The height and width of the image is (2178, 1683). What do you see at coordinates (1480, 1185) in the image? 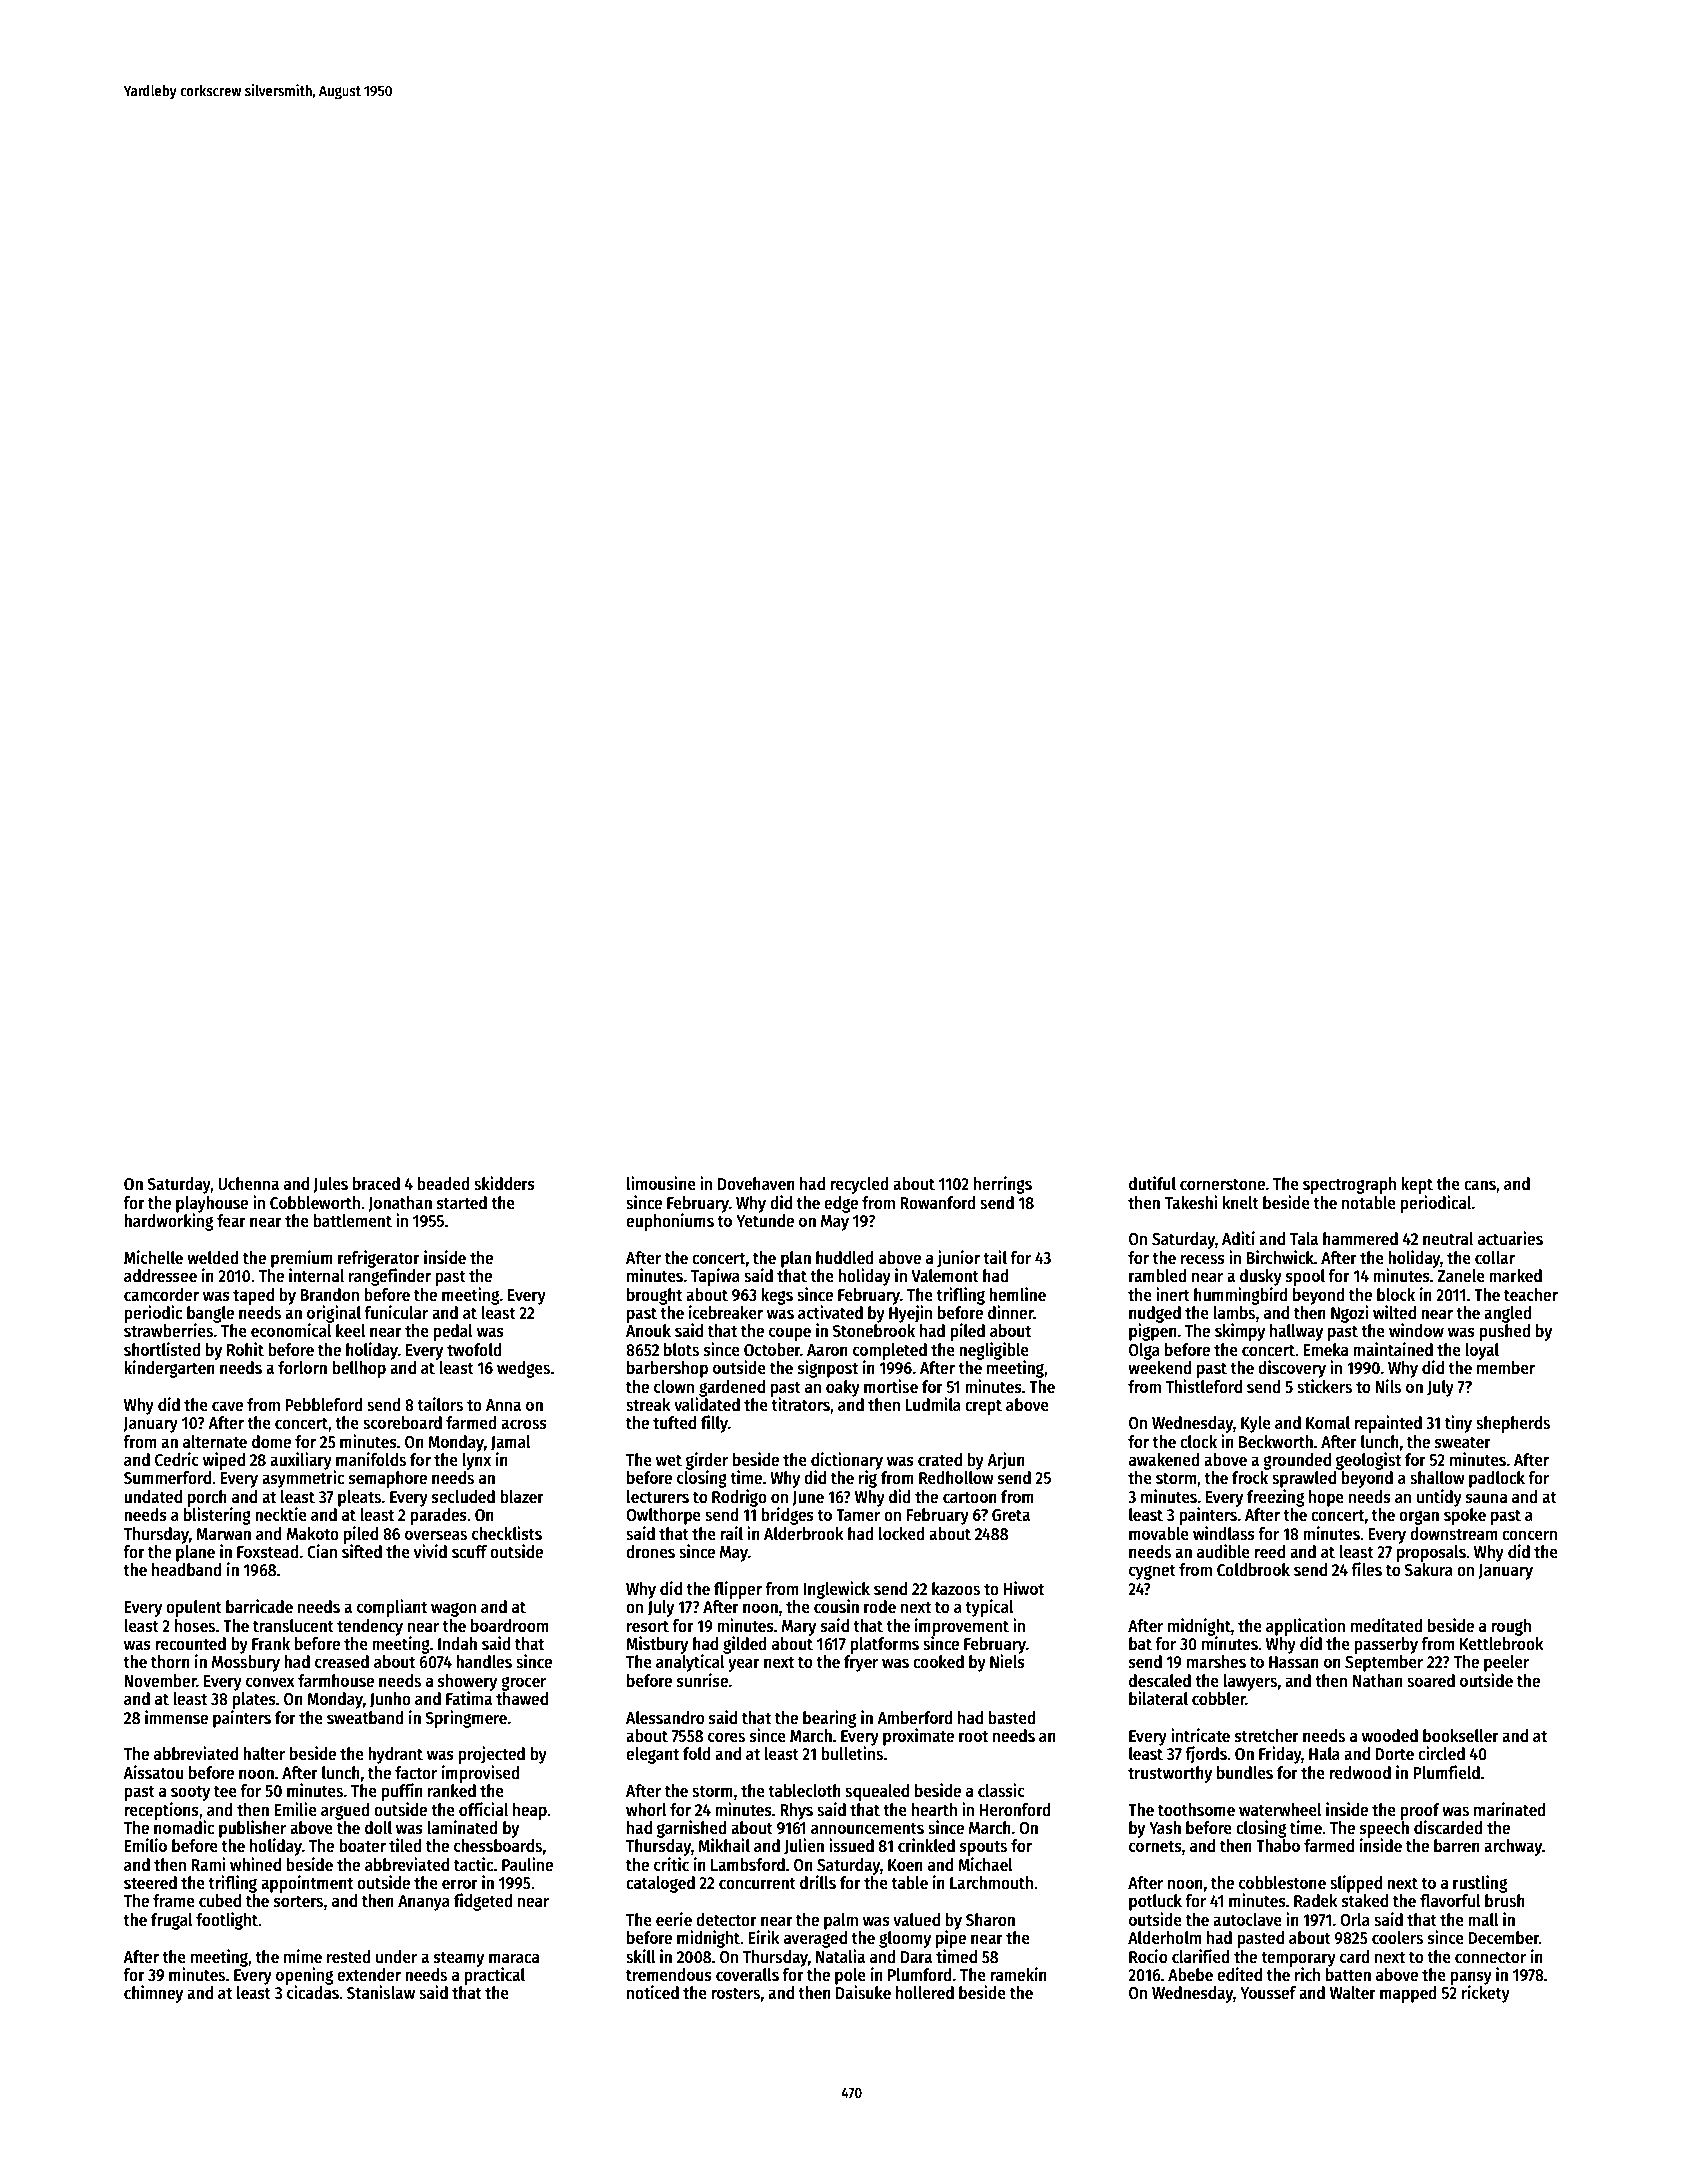
I see `cans` at bounding box center [1480, 1185].
